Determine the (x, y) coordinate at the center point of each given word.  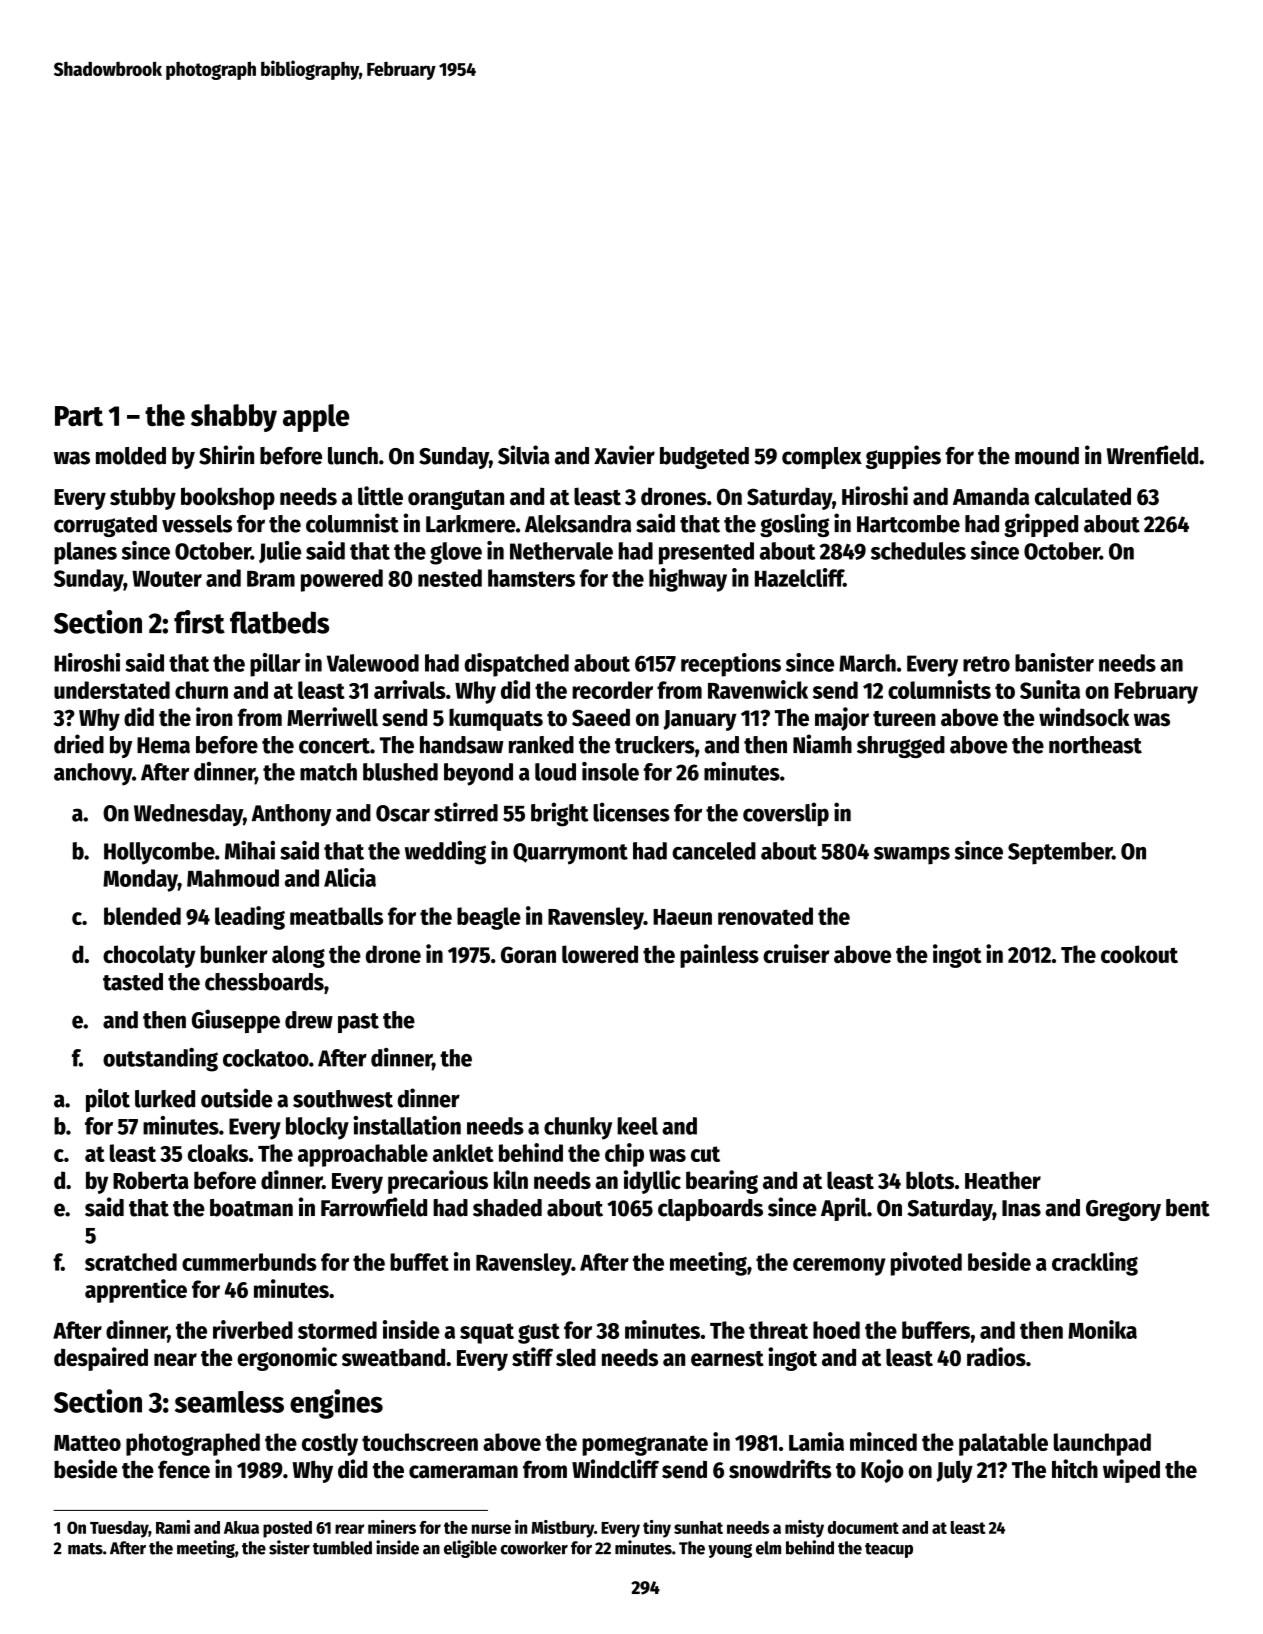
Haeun (682, 917)
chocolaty (149, 956)
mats (85, 1549)
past (358, 1023)
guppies (903, 457)
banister (1054, 662)
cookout (1139, 954)
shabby (234, 418)
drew (309, 1020)
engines (336, 1404)
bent (1188, 1208)
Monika (1102, 1329)
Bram (271, 579)
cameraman (463, 1472)
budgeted (704, 458)
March (867, 663)
